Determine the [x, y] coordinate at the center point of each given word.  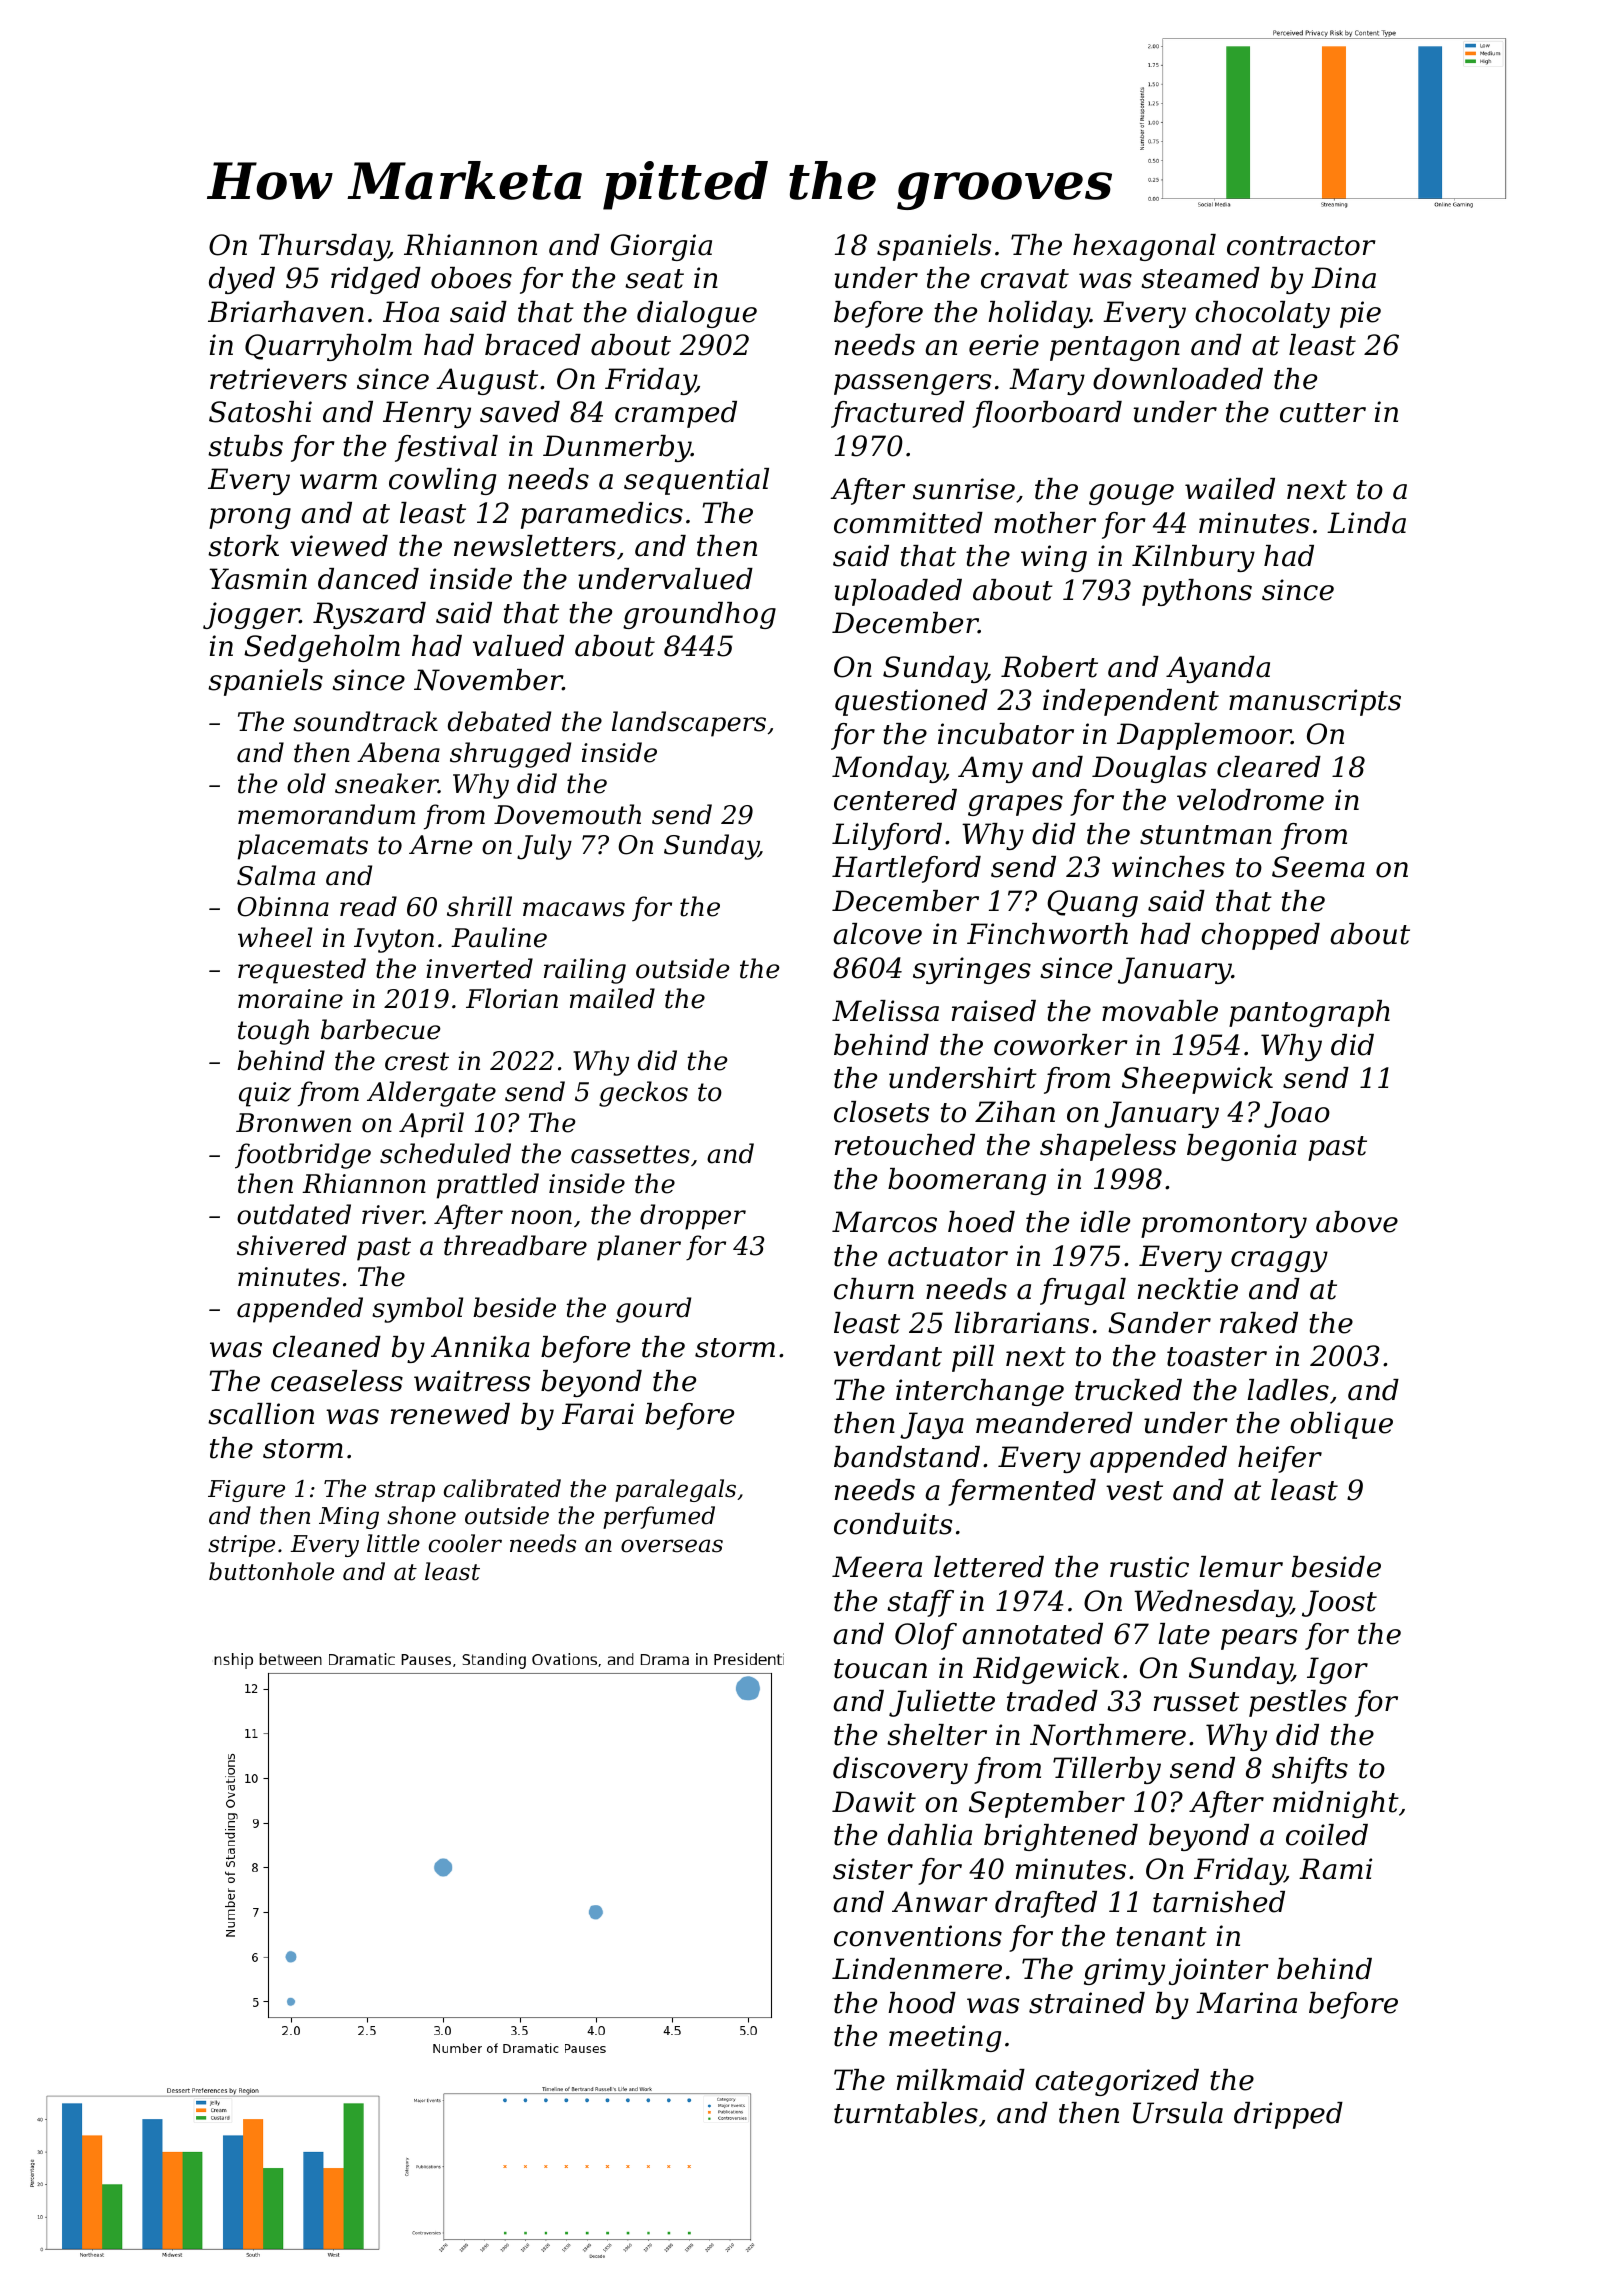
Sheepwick [1197, 1080]
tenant [1161, 1937]
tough [273, 1032]
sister [873, 1869]
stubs [245, 446]
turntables [906, 2113]
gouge [1131, 494]
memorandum [326, 814]
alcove [877, 934]
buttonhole [271, 1571]
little [393, 1543]
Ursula [1178, 2113]
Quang [1092, 903]
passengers [912, 384]
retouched [905, 1145]
